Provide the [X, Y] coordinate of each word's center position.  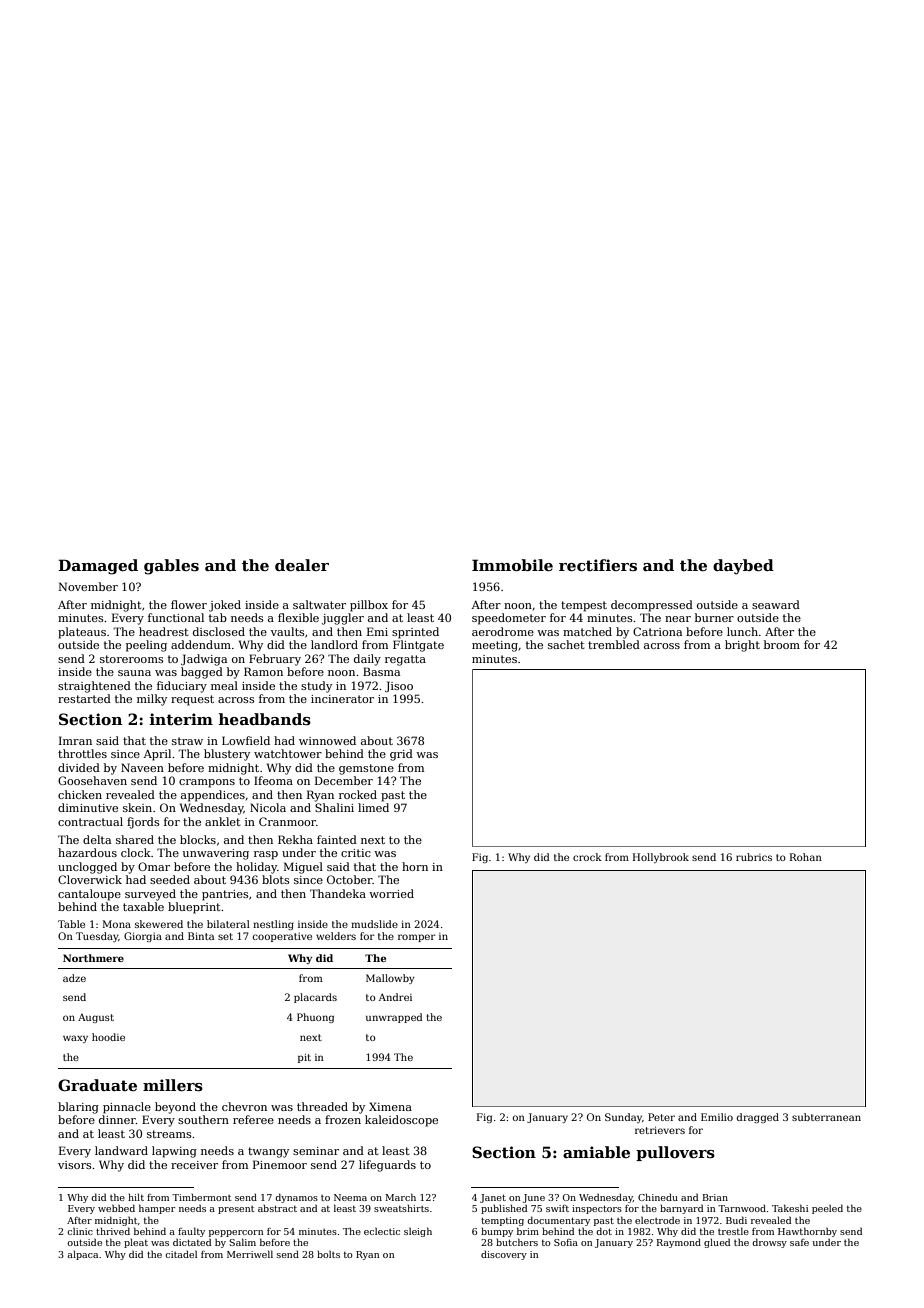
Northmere [93, 958]
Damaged [98, 567]
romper [417, 938]
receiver [194, 1165]
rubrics [754, 857]
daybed [743, 567]
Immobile [512, 565]
